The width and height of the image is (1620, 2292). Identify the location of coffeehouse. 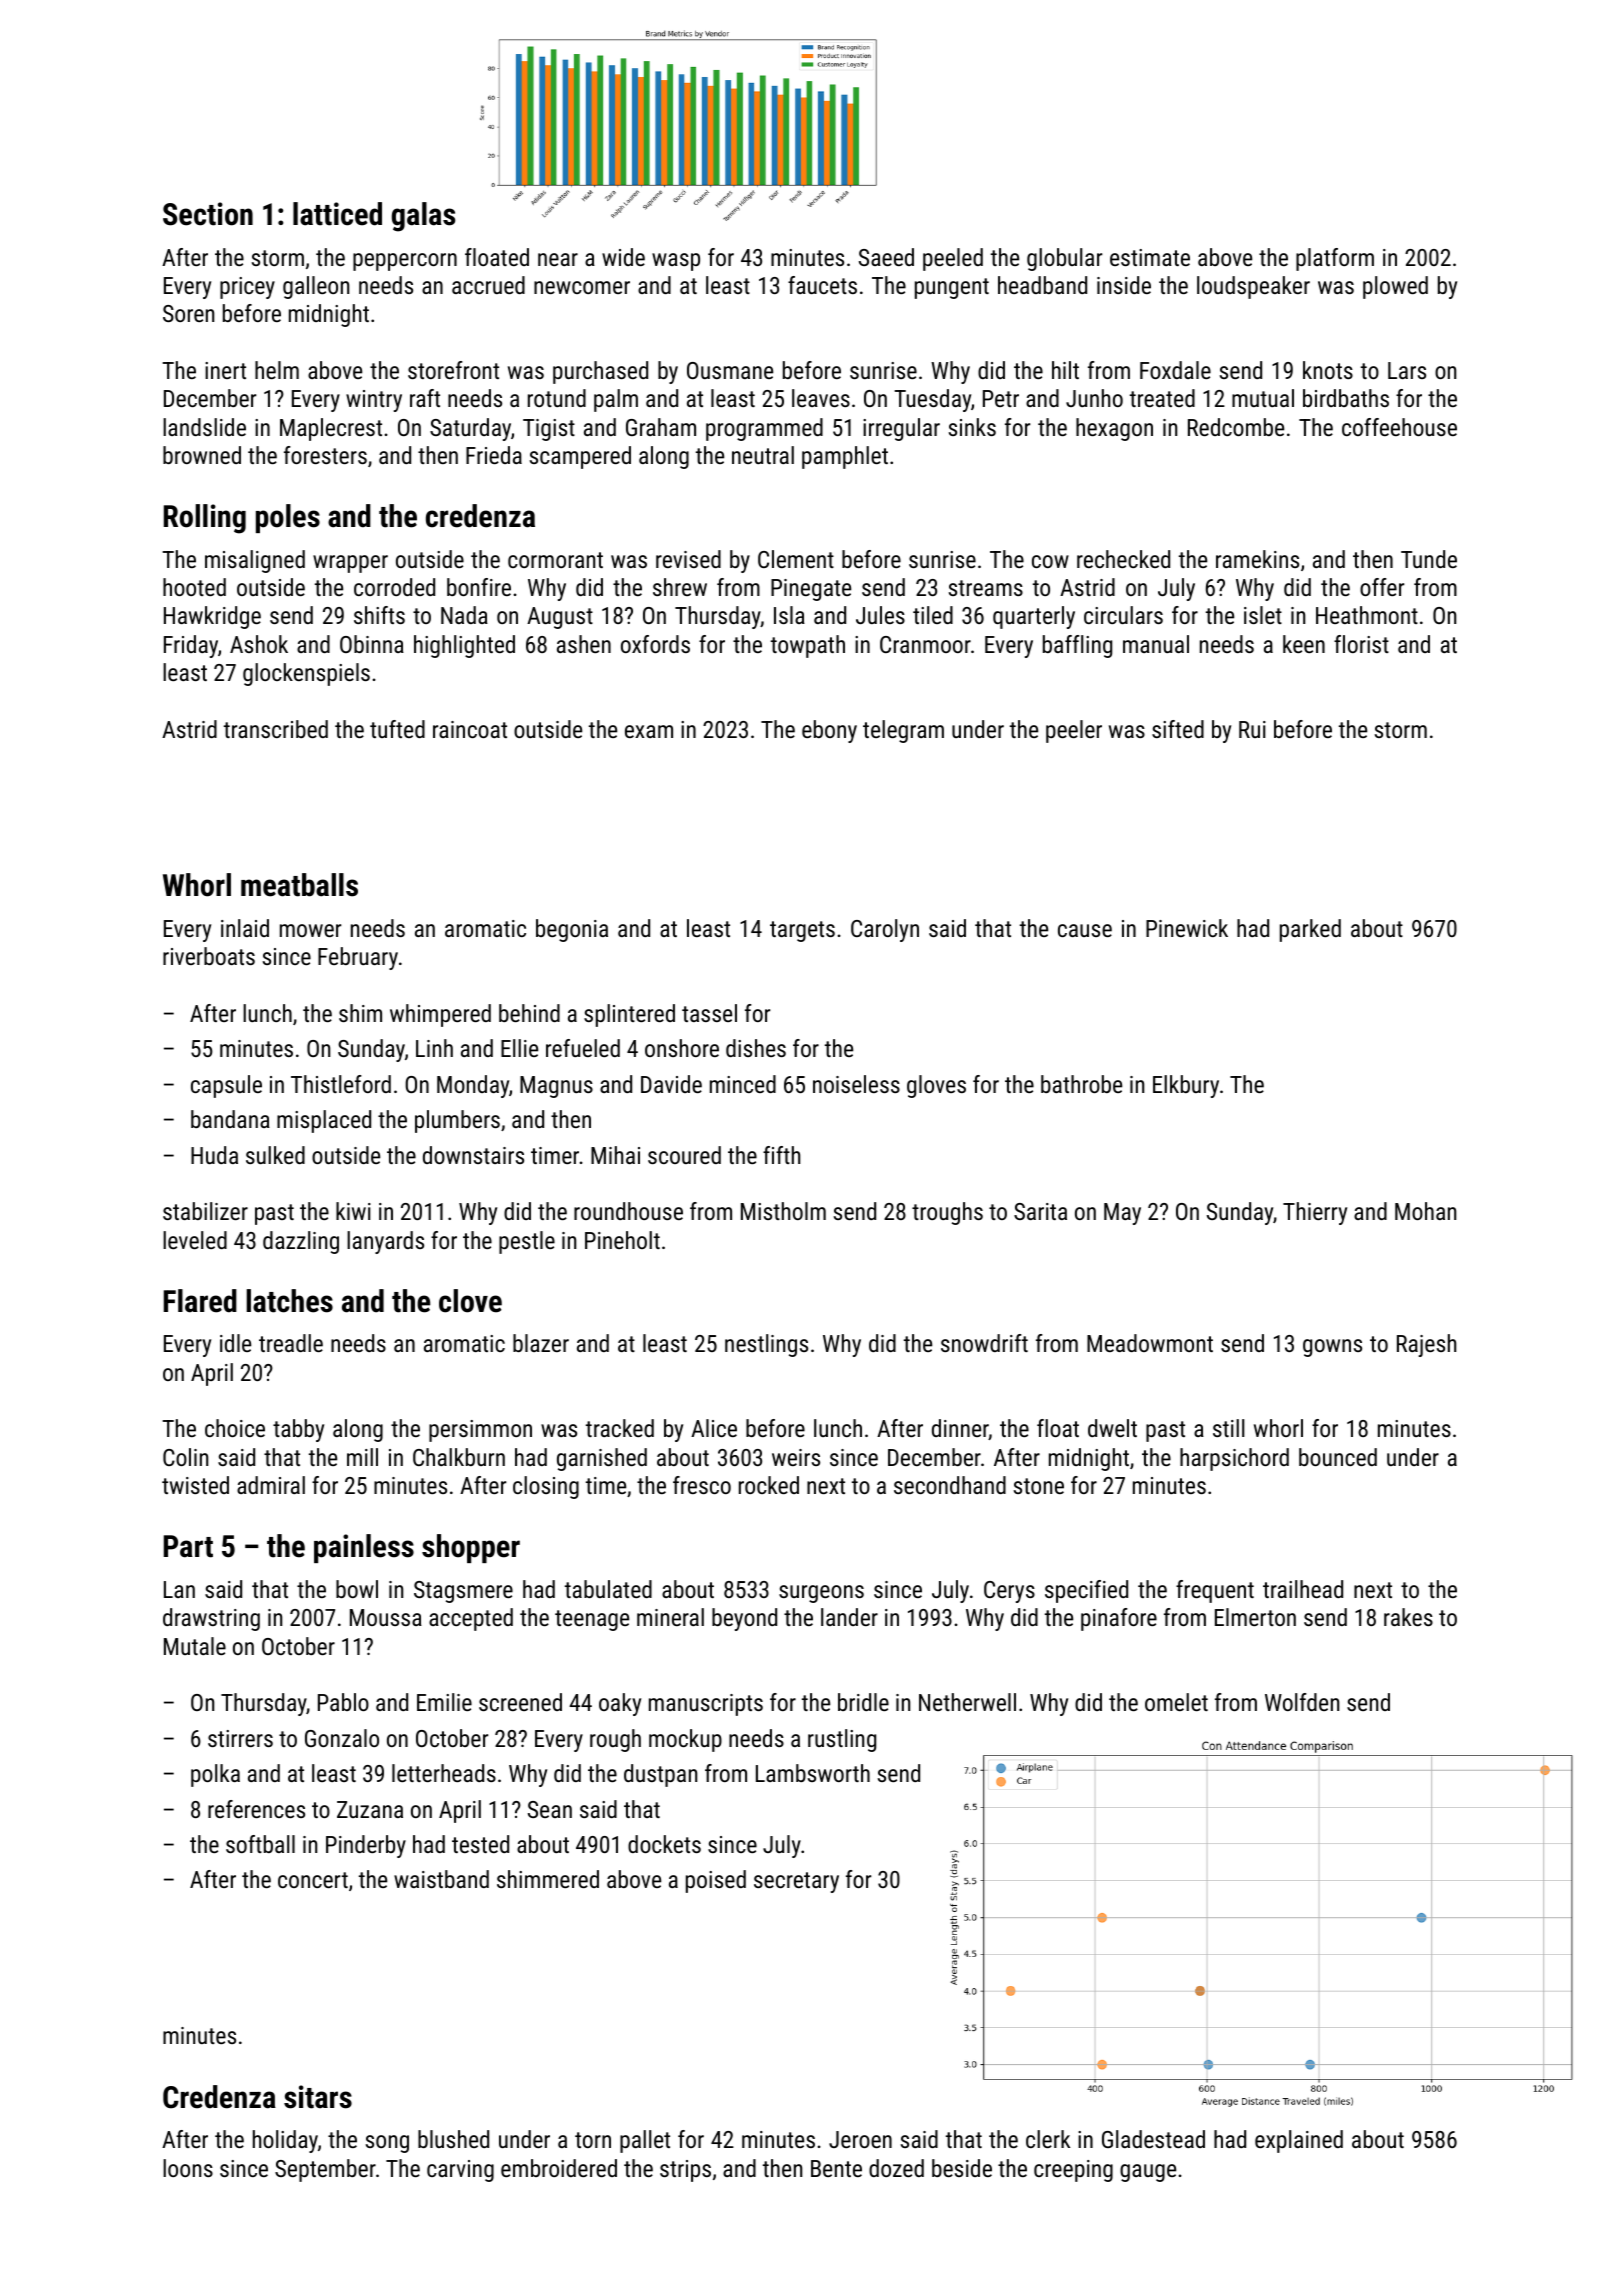
(1399, 427).
